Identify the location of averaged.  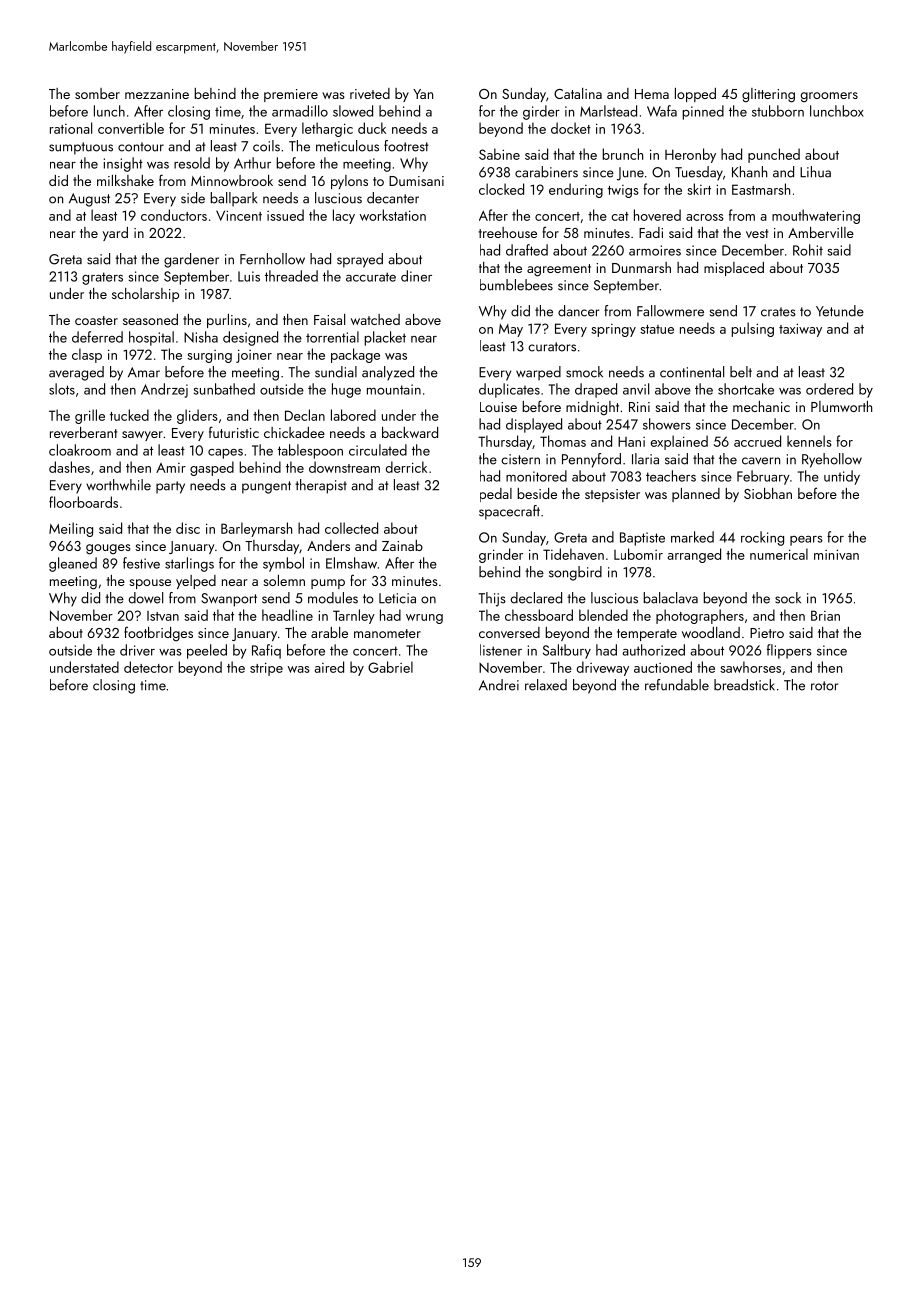
(76, 373).
